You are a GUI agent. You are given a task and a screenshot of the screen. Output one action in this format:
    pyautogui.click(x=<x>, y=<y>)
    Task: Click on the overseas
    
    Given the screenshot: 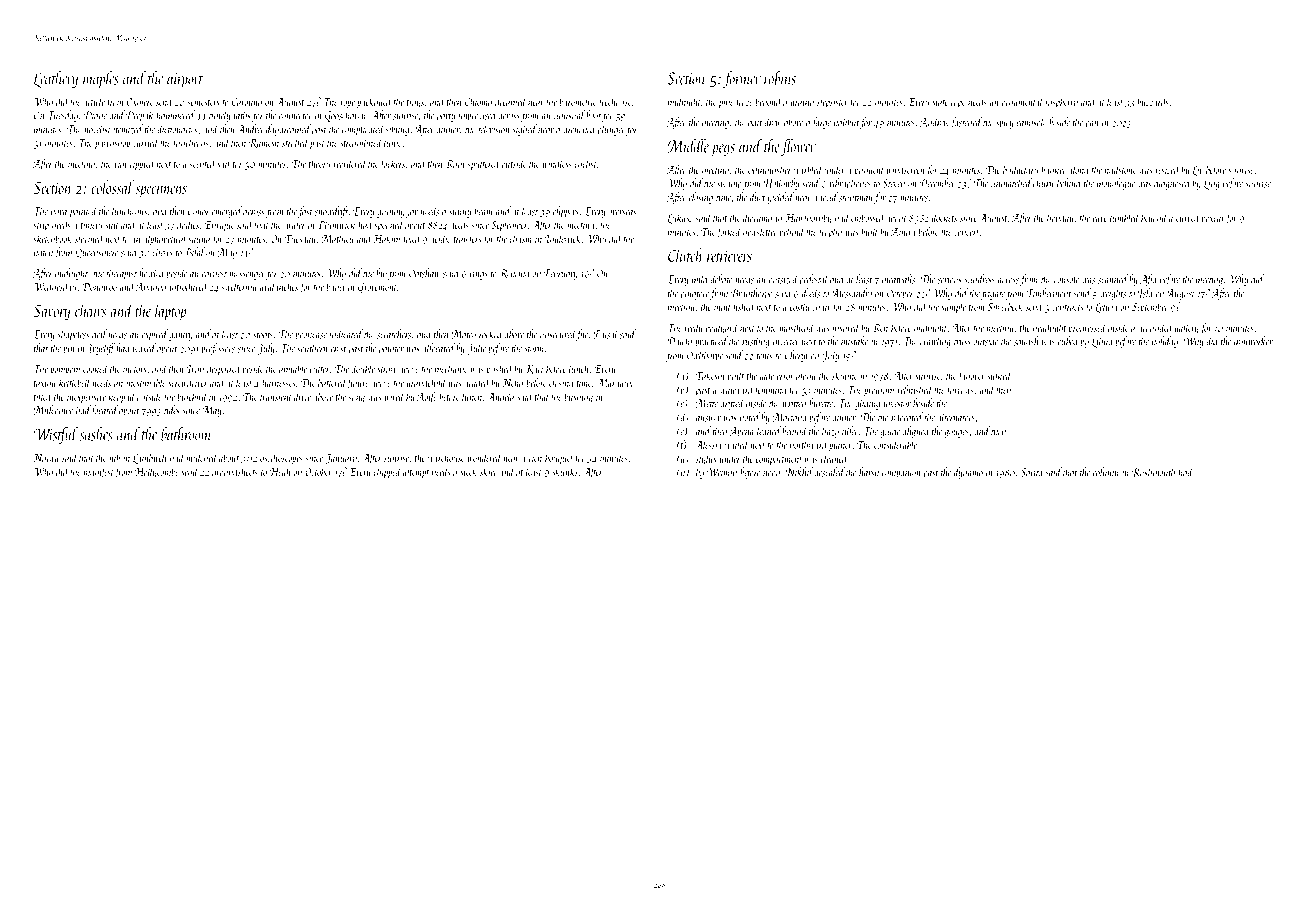 What is the action you would take?
    pyautogui.click(x=622, y=213)
